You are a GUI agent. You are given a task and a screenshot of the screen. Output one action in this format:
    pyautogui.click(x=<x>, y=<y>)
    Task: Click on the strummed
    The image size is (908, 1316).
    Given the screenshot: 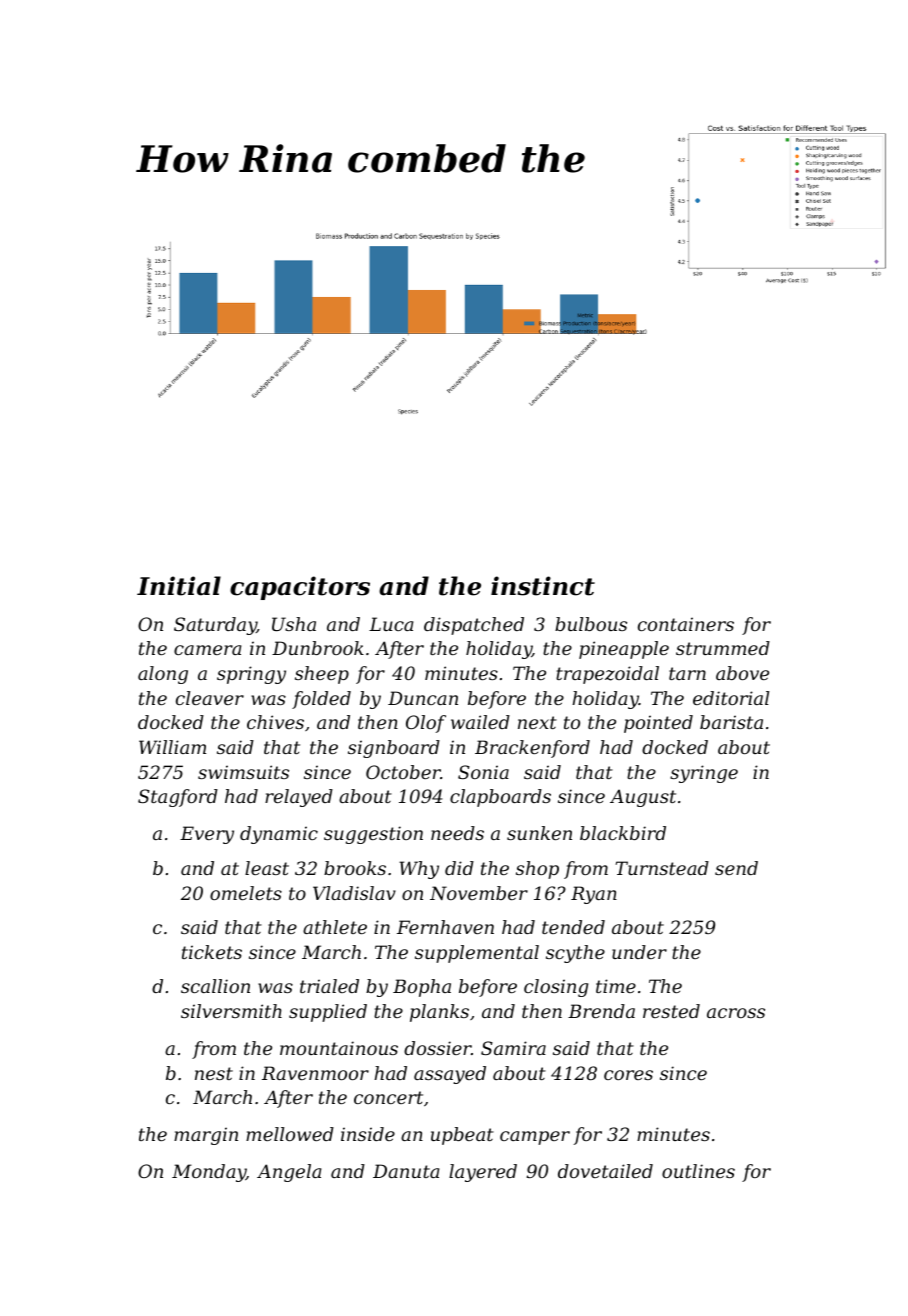 What is the action you would take?
    pyautogui.click(x=723, y=648)
